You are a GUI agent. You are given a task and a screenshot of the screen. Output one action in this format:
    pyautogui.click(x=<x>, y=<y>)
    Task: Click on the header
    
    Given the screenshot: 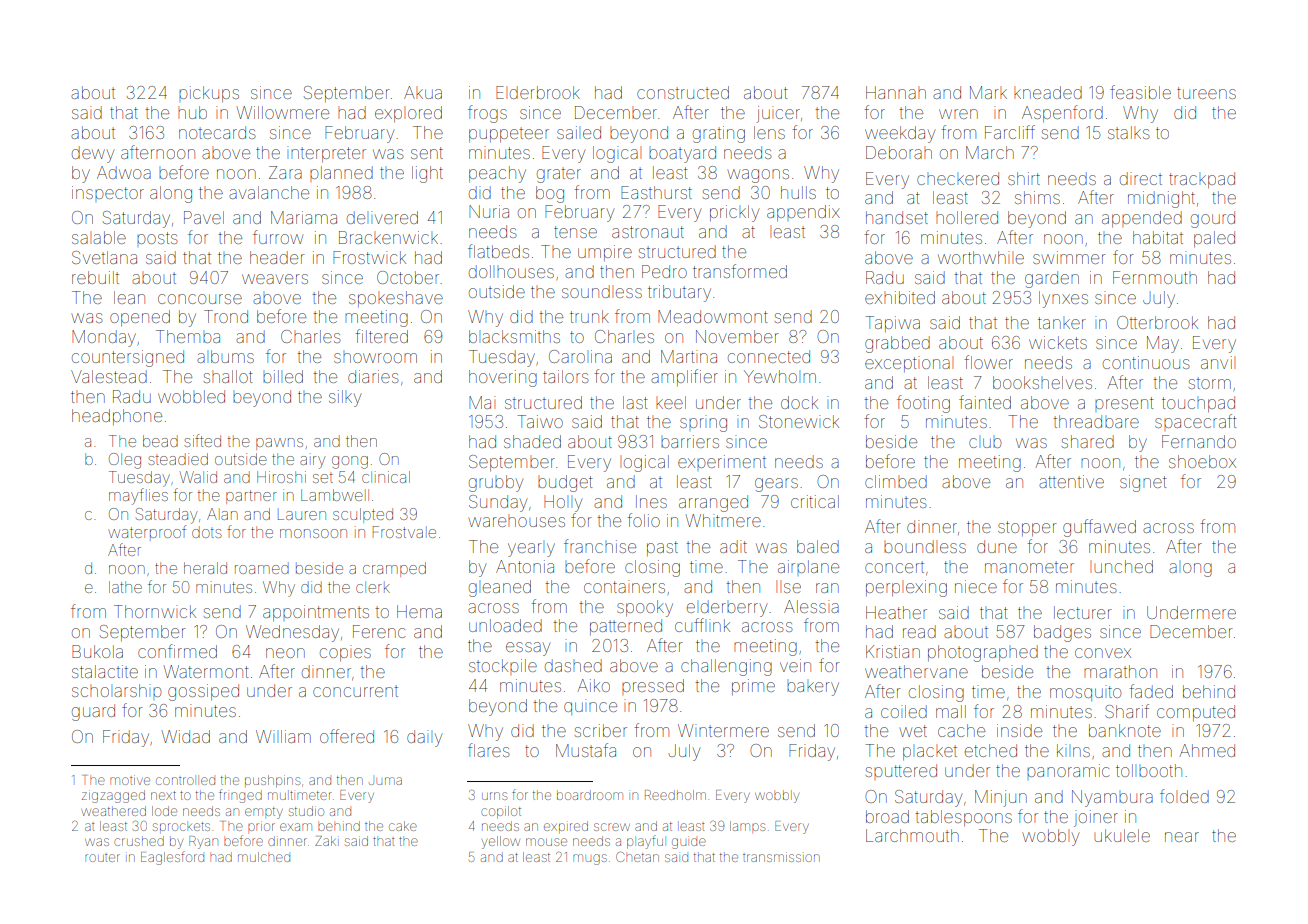 What is the action you would take?
    pyautogui.click(x=277, y=257)
